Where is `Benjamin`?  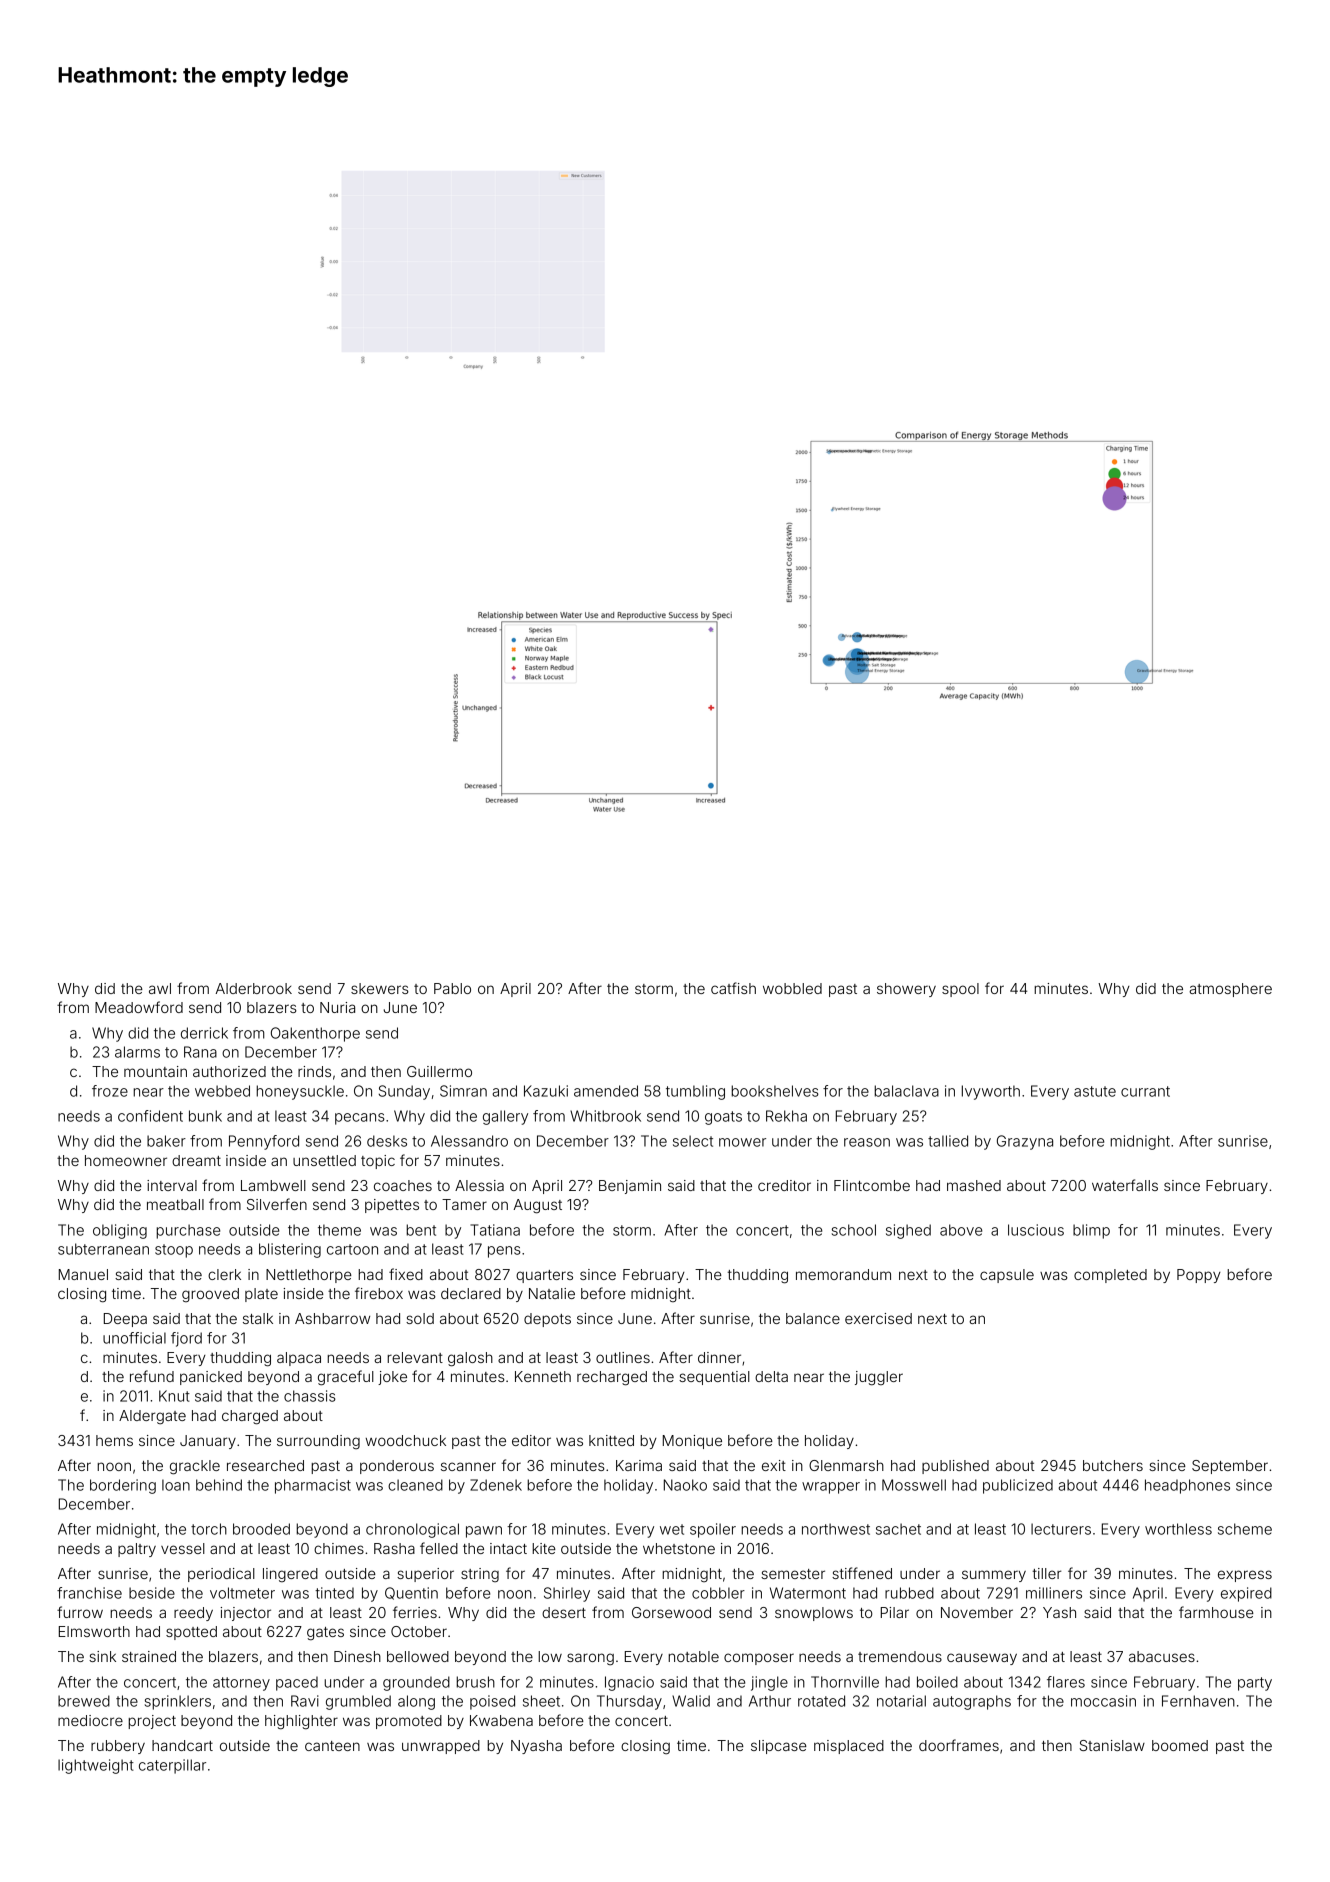
Benjamin is located at coordinates (630, 1187).
